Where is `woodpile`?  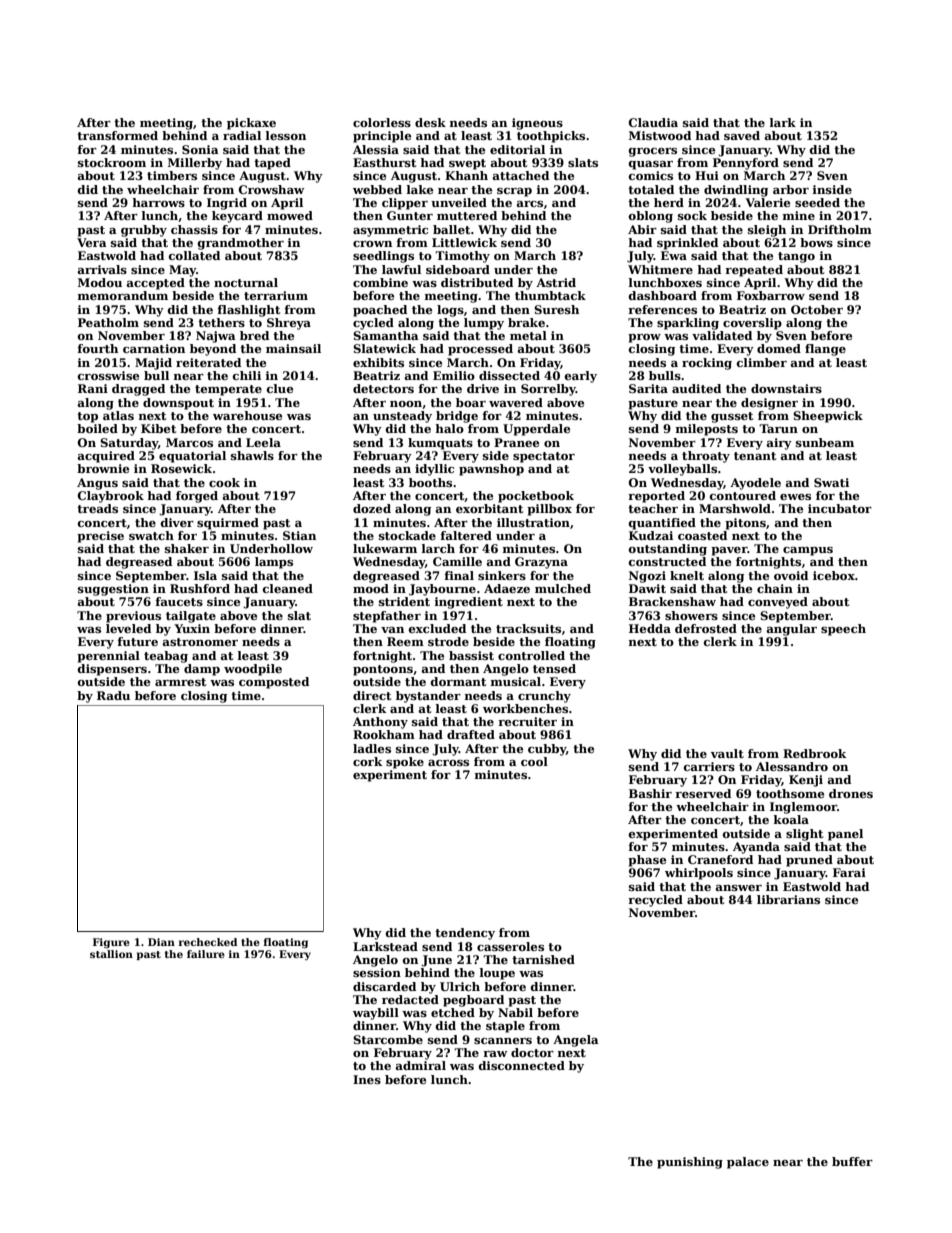
woodpile is located at coordinates (253, 670).
